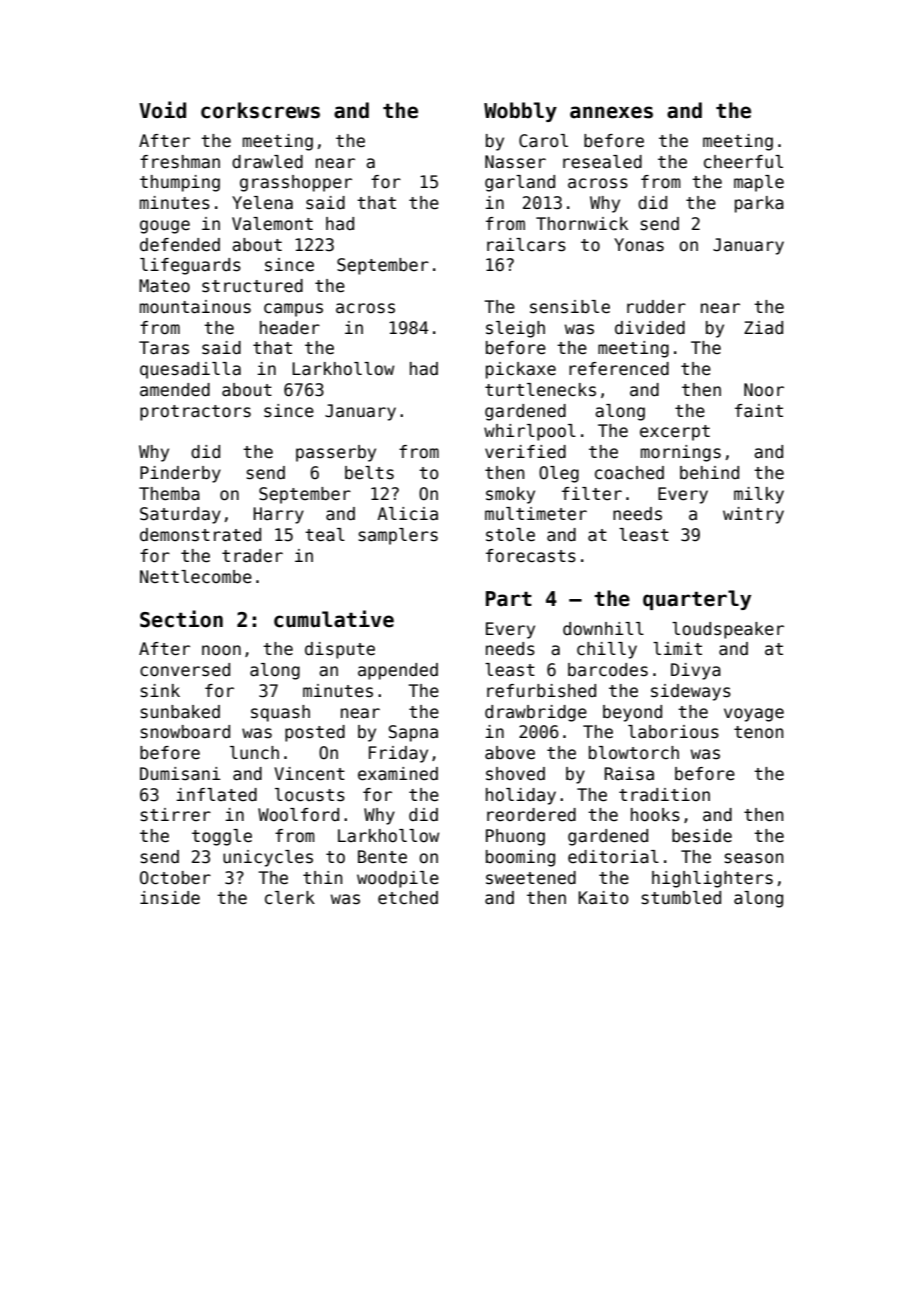 The width and height of the page is (924, 1314). What do you see at coordinates (509, 599) in the page?
I see `Part` at bounding box center [509, 599].
